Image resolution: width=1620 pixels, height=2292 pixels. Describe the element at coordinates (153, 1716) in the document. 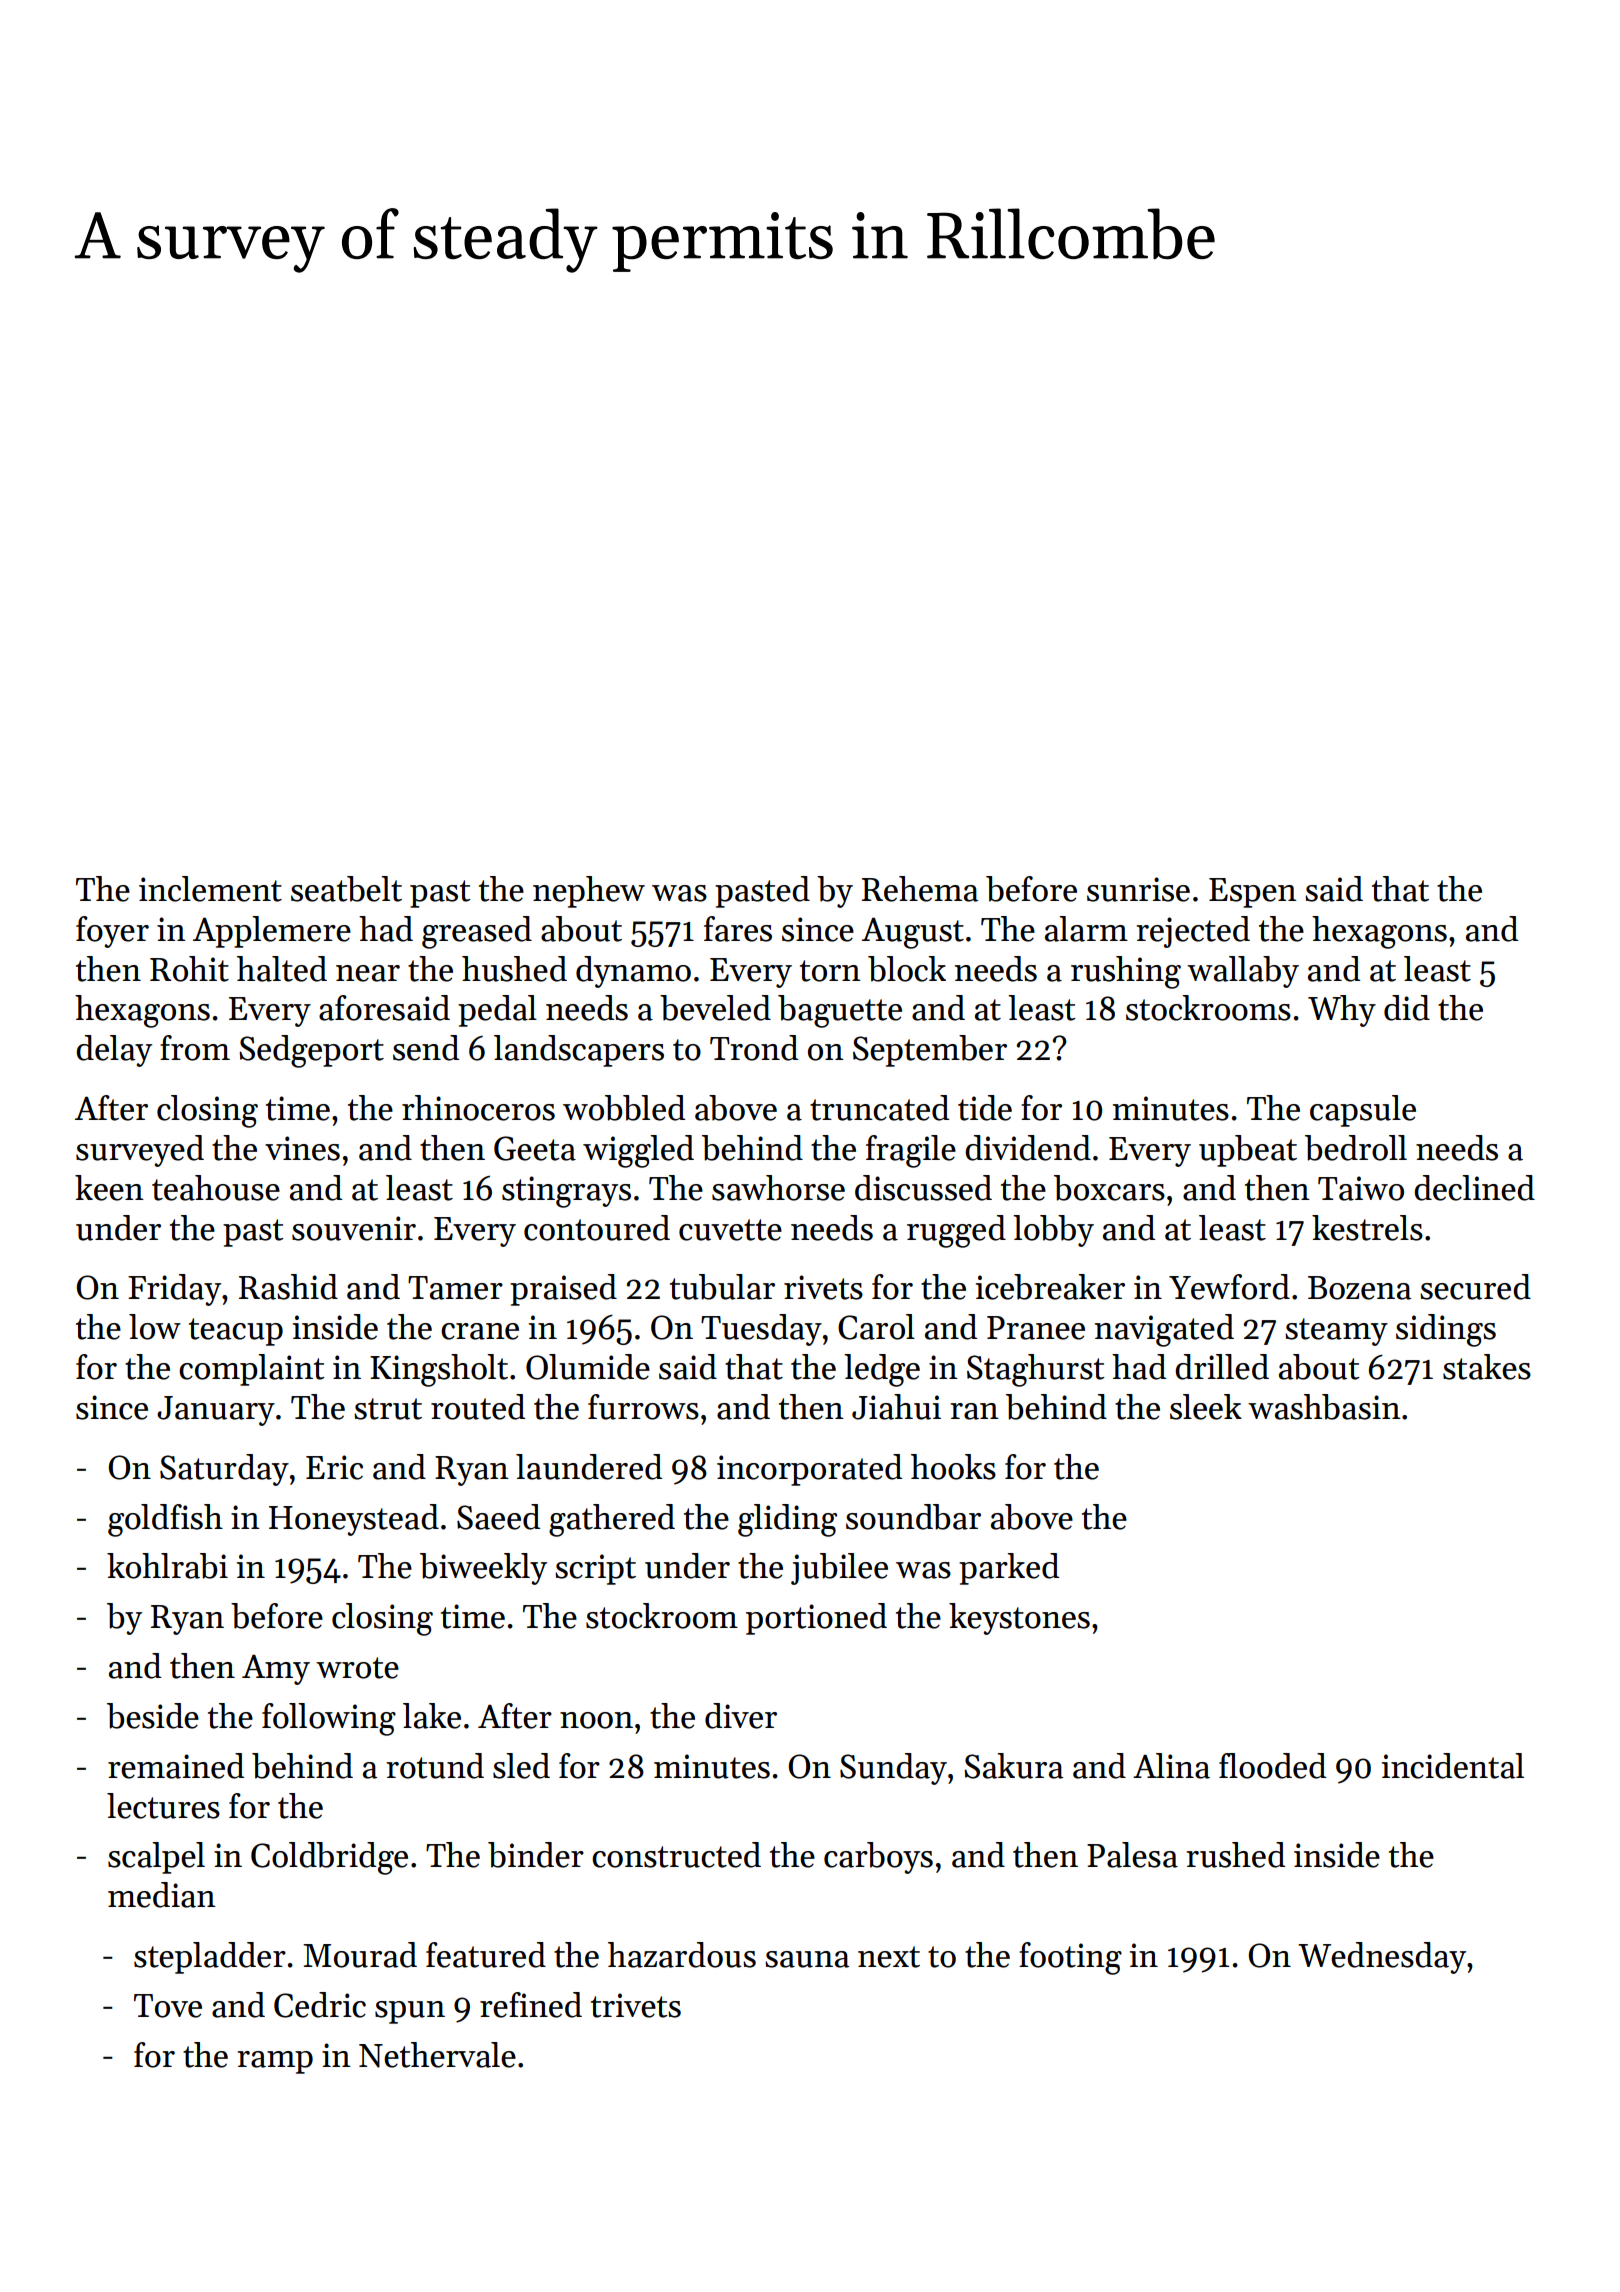

I see `beside` at that location.
